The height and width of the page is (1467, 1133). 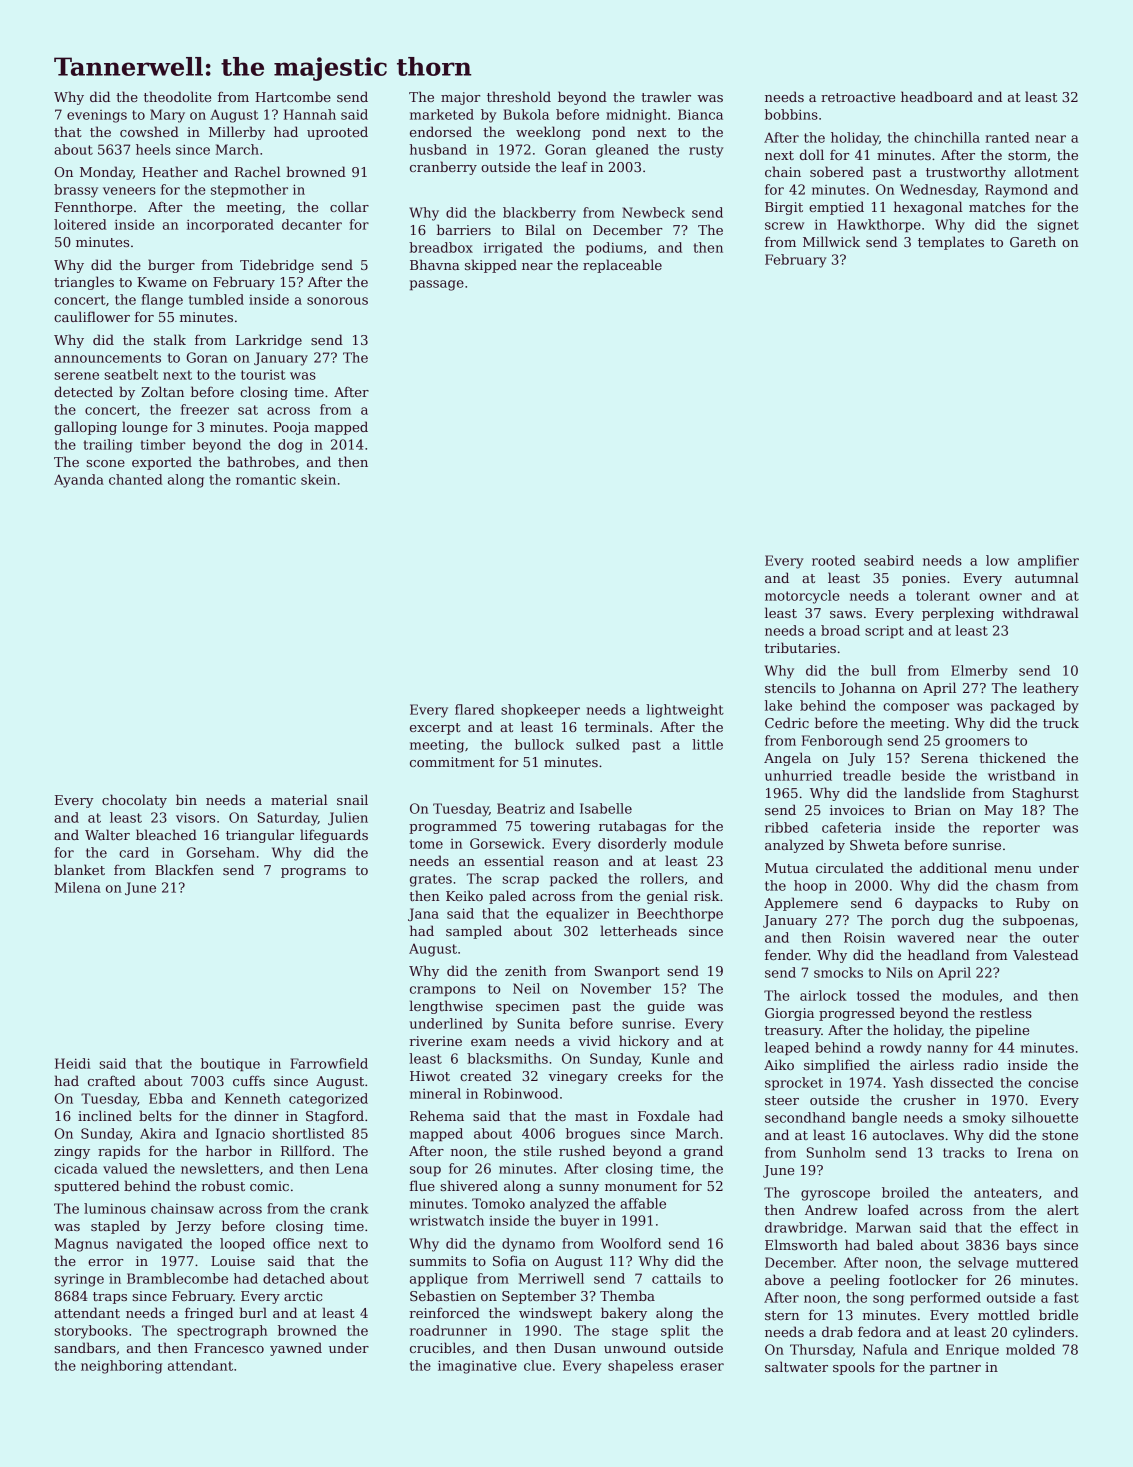 What do you see at coordinates (702, 1367) in the page?
I see `eraser` at bounding box center [702, 1367].
